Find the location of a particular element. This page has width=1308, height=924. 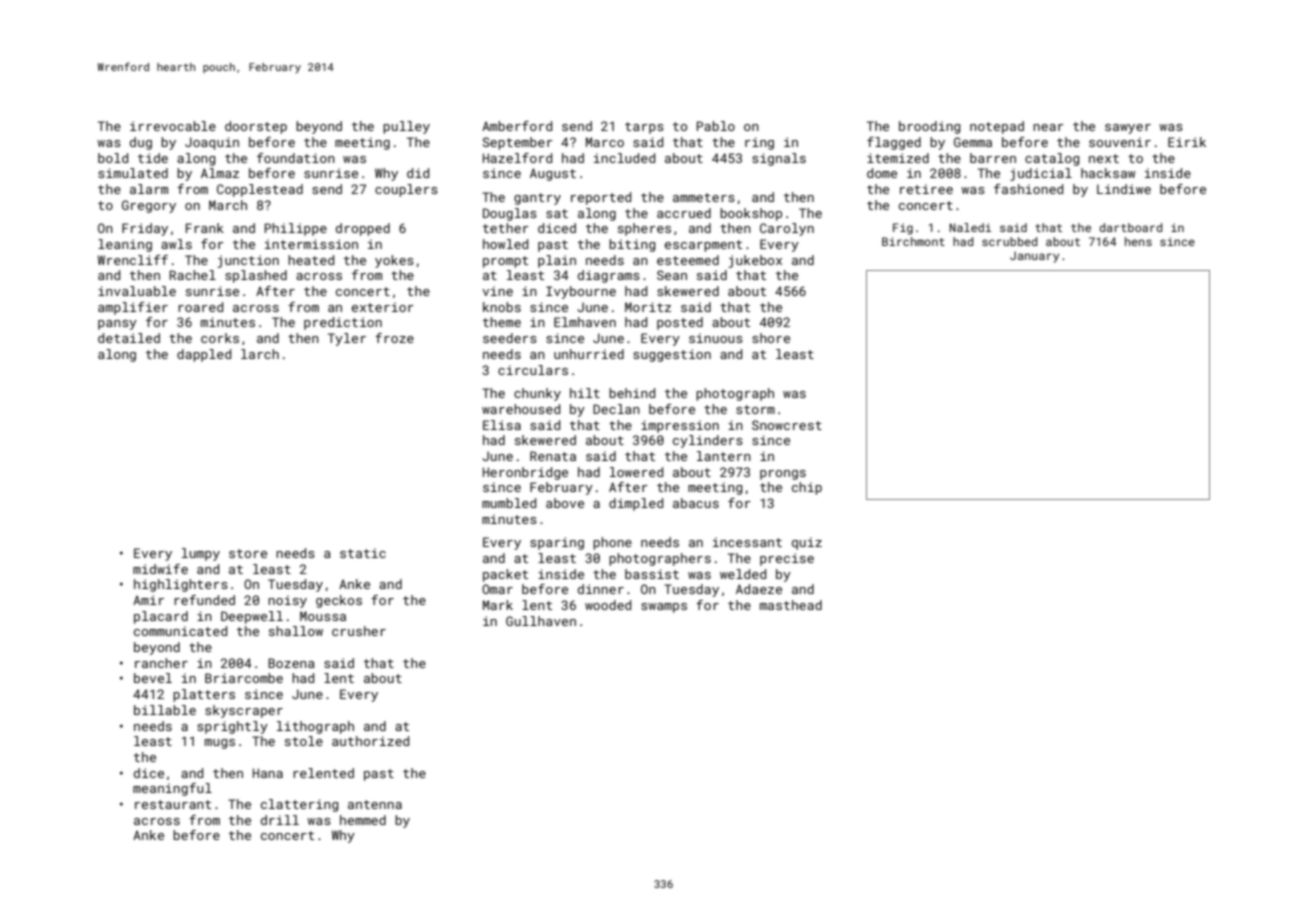

leaning is located at coordinates (125, 245).
